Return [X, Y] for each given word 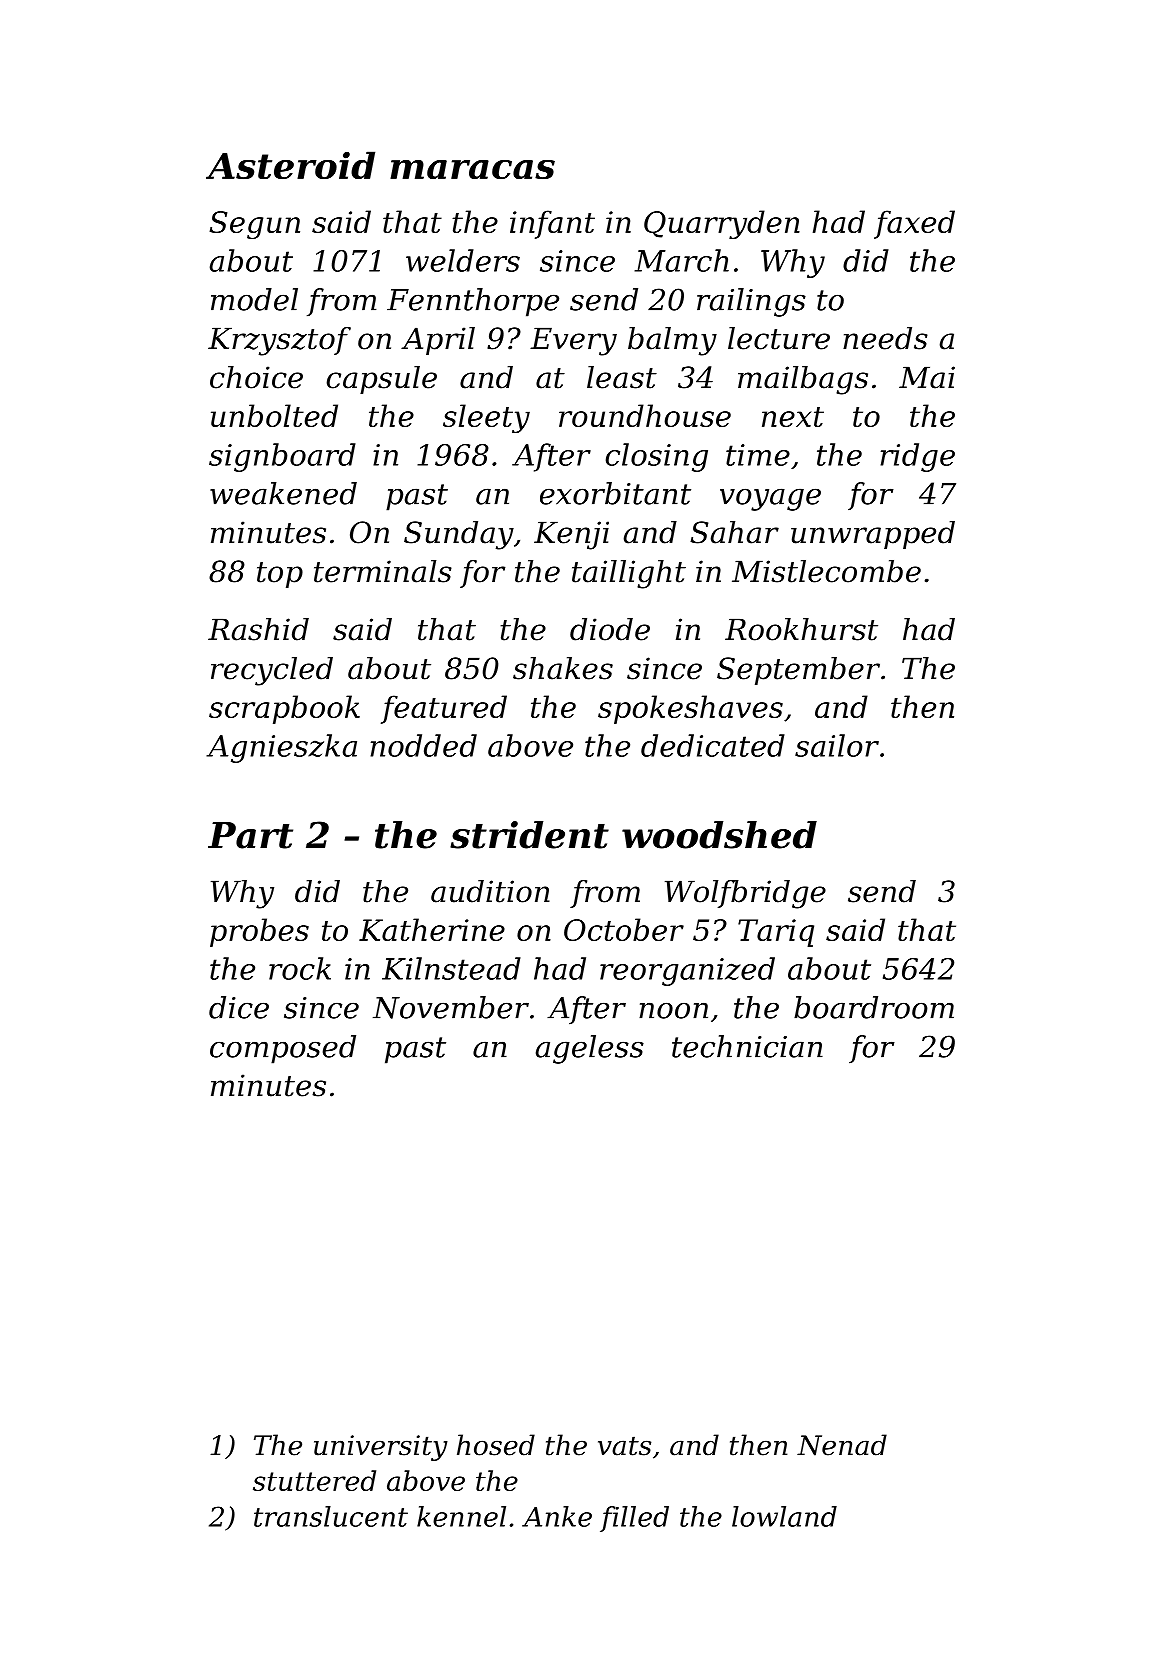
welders [463, 260]
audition [490, 891]
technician [747, 1046]
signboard [282, 457]
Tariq [776, 933]
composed [283, 1049]
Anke [557, 1516]
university [381, 1448]
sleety [486, 418]
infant [552, 224]
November [451, 1007]
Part [250, 835]
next [793, 417]
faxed [914, 224]
